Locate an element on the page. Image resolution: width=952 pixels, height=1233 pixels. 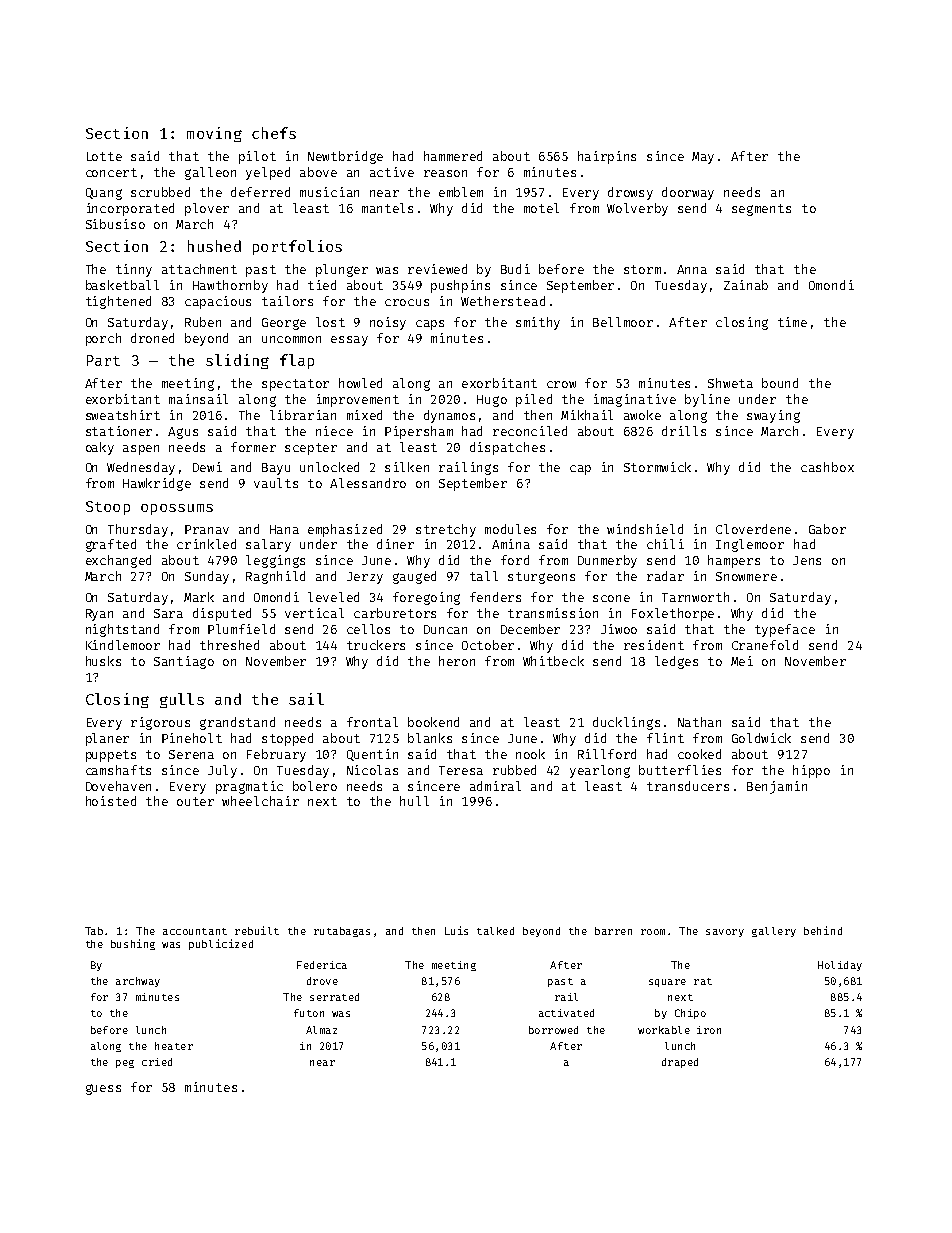
bookend is located at coordinates (433, 722).
